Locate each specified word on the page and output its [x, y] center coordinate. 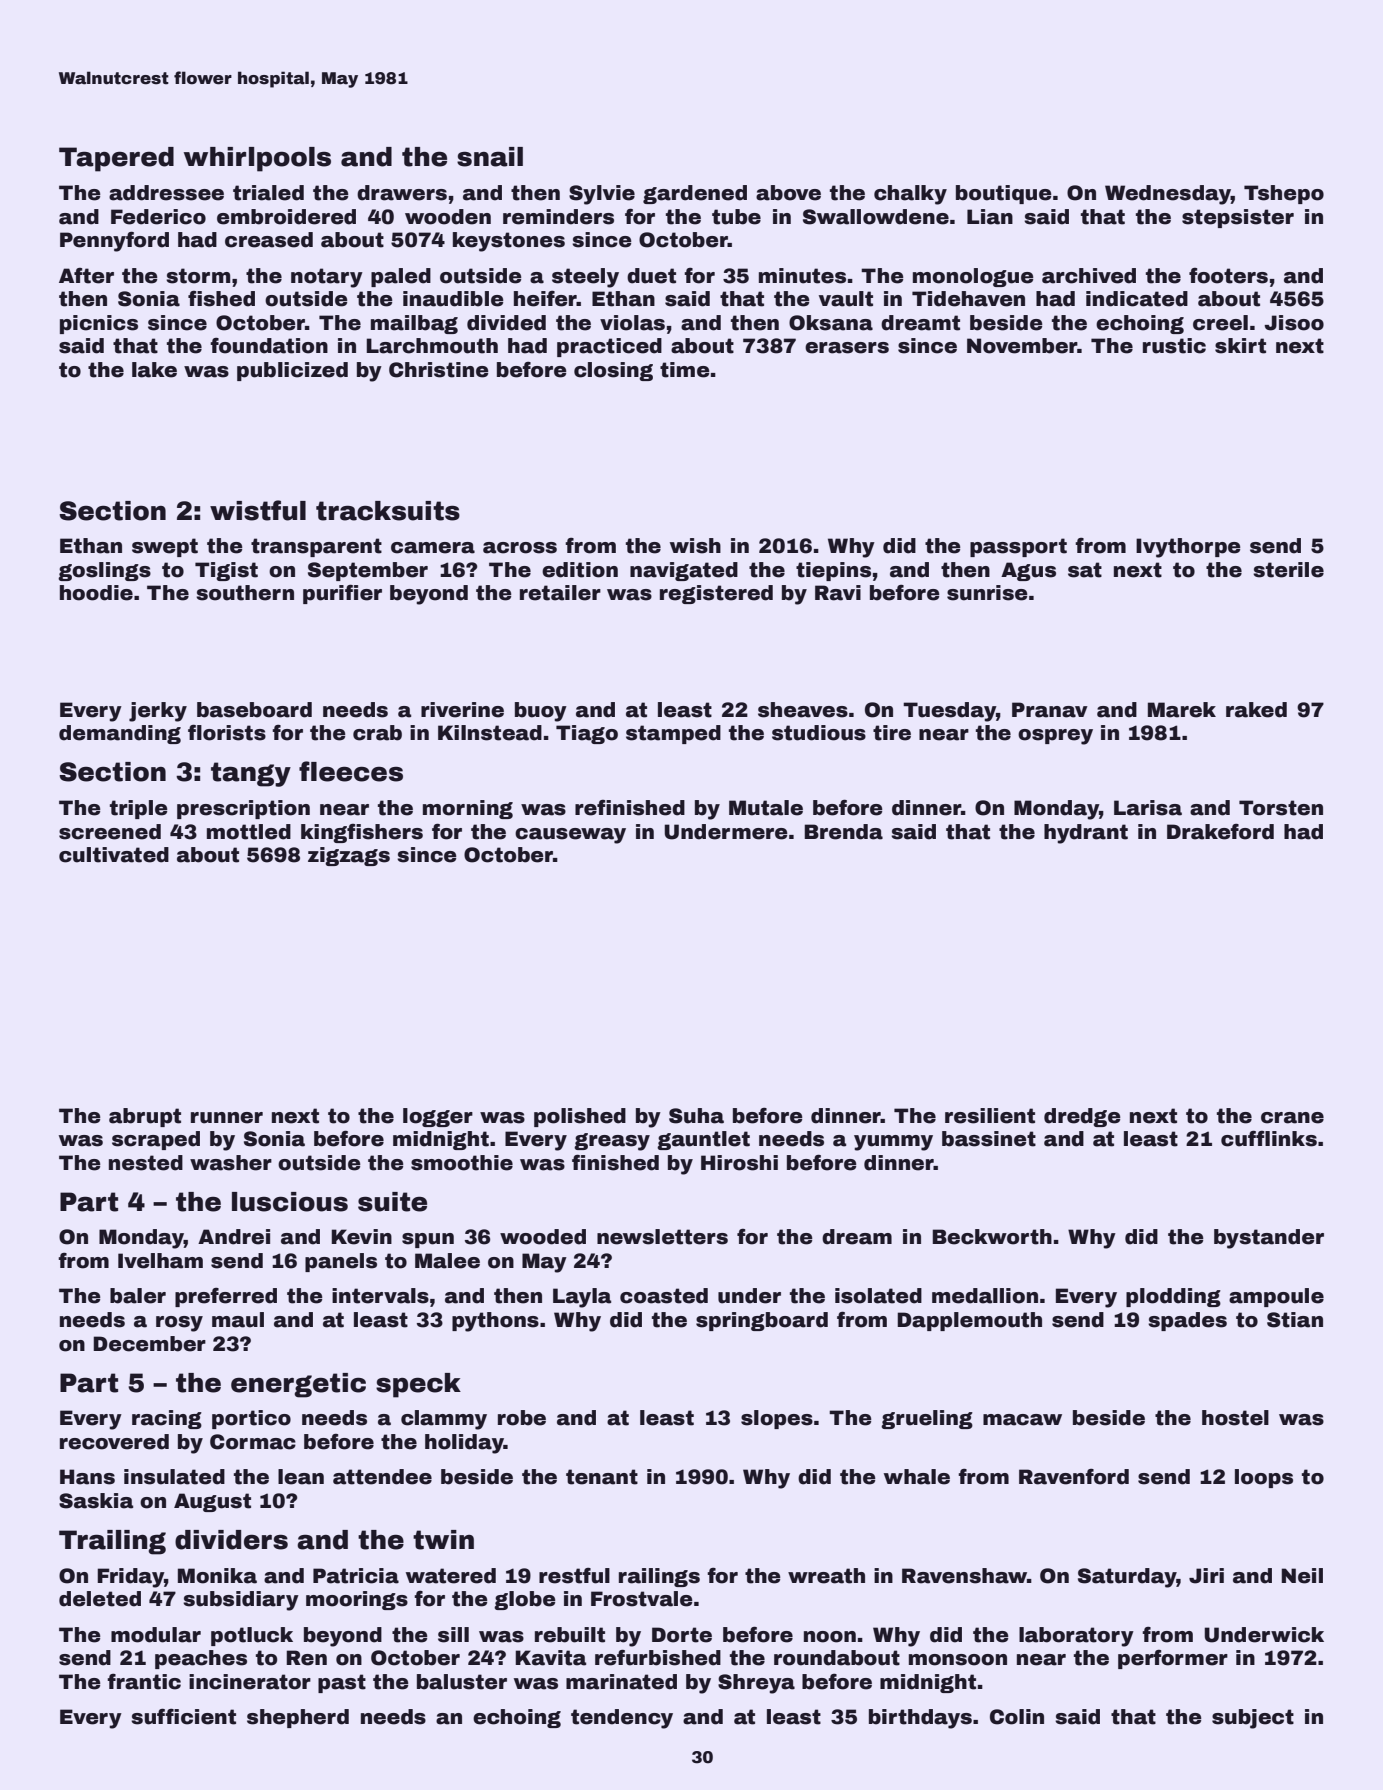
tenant [602, 1477]
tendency [622, 1719]
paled [401, 277]
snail [490, 157]
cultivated [114, 855]
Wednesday [1168, 195]
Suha [696, 1116]
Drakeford [1220, 832]
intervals [380, 1296]
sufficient [183, 1716]
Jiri [1206, 1576]
